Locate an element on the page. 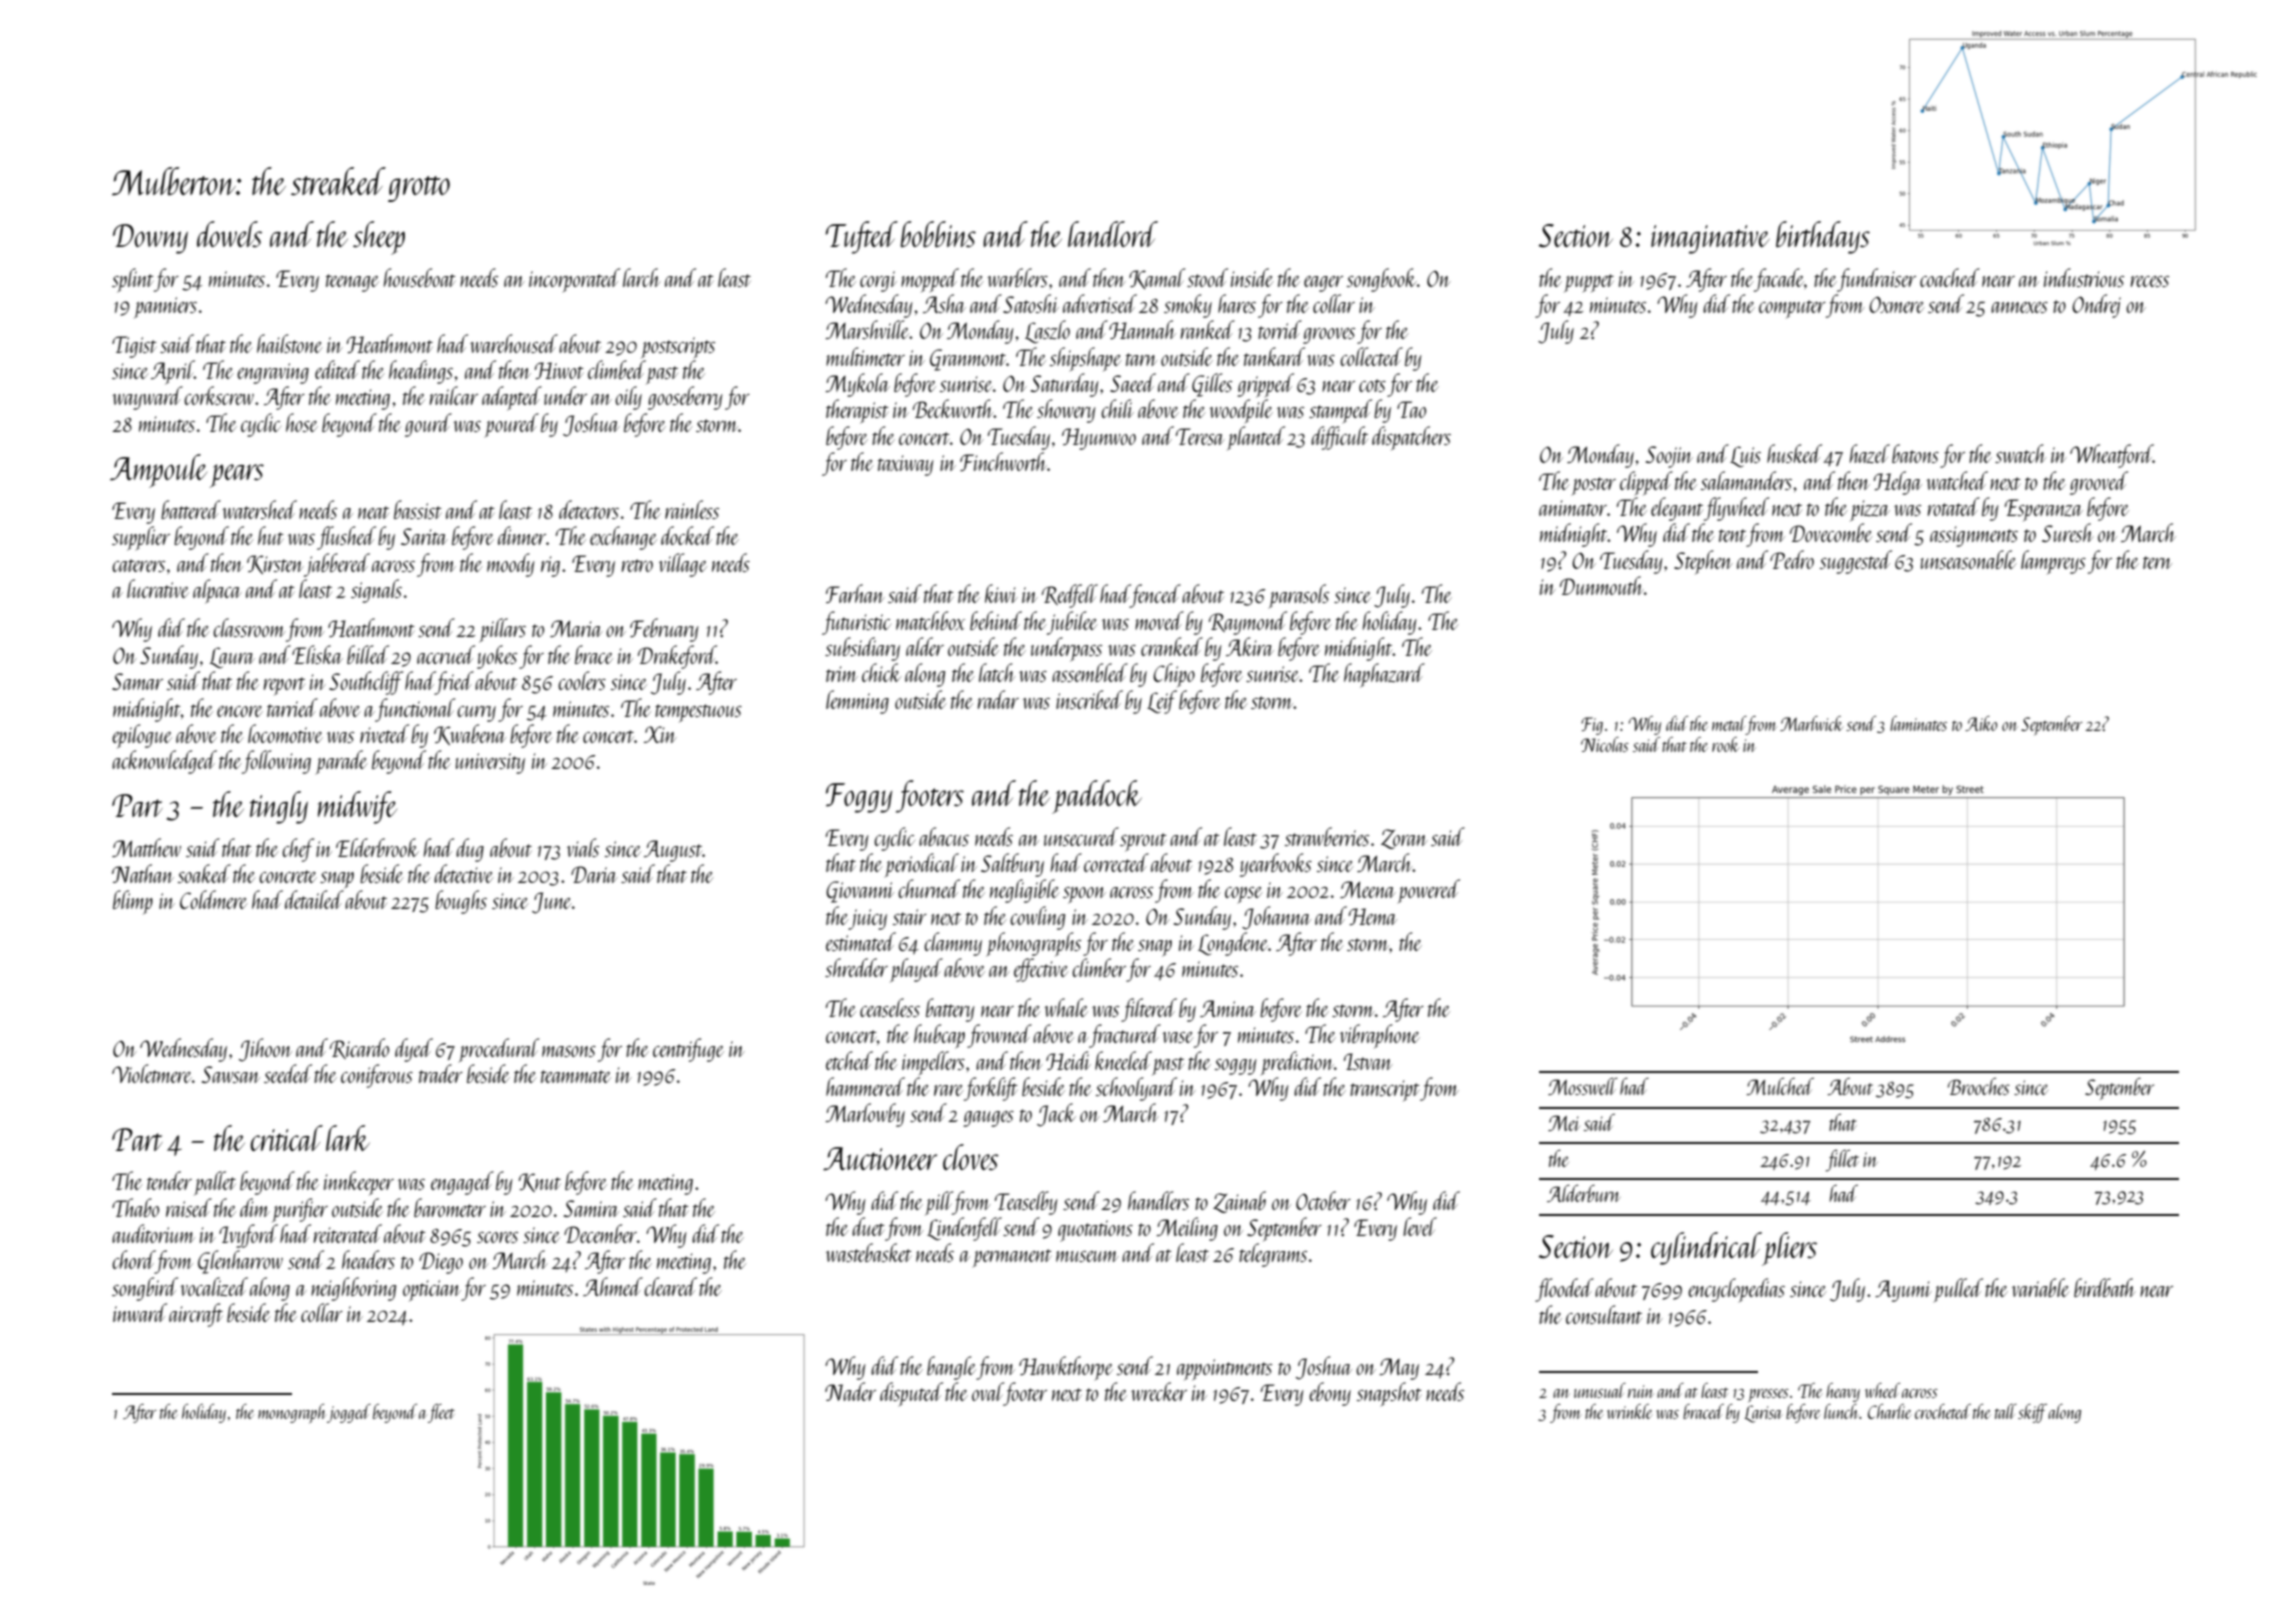 Image resolution: width=2292 pixels, height=1620 pixels. monograph is located at coordinates (292, 1413).
